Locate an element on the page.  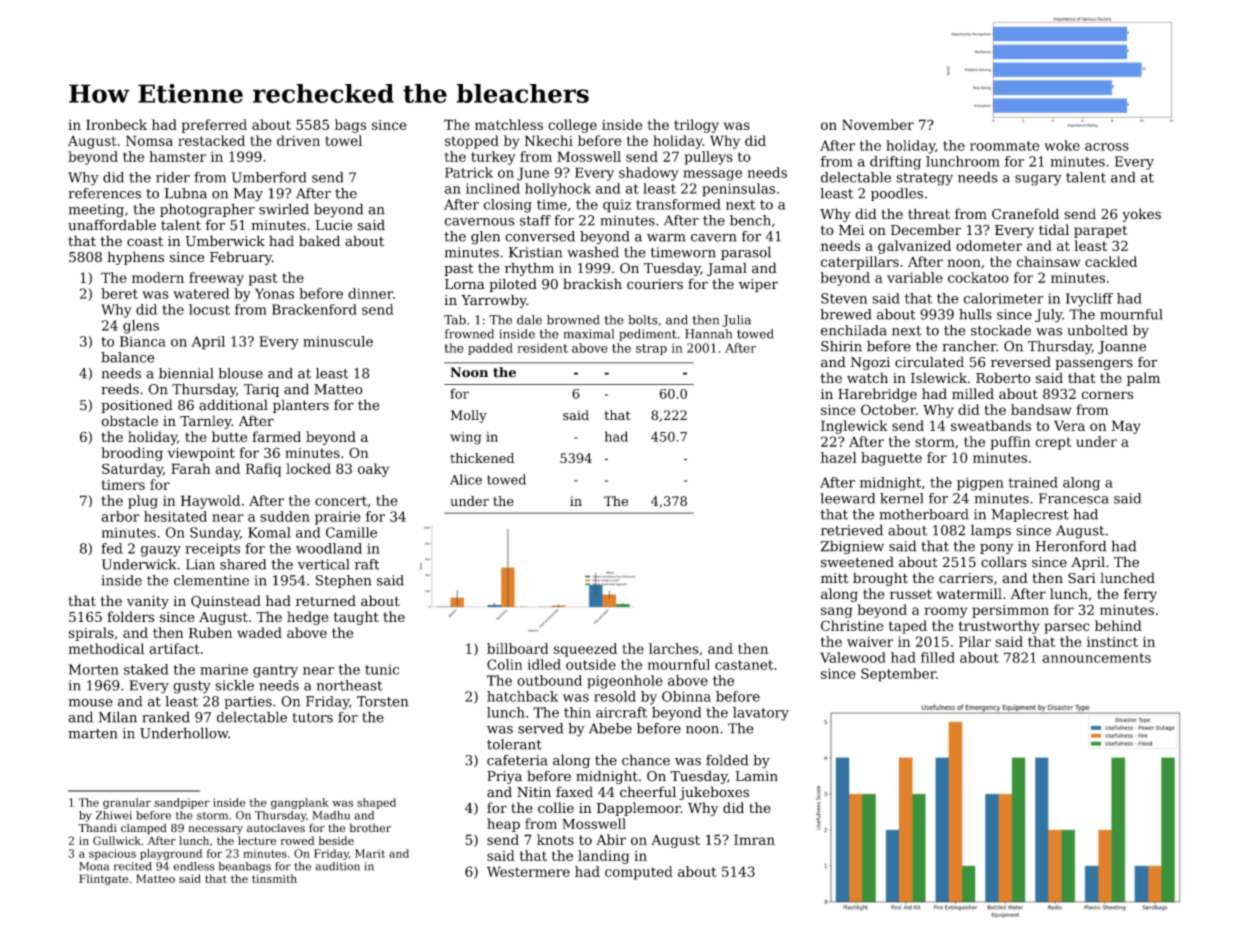
trilogy is located at coordinates (696, 126).
